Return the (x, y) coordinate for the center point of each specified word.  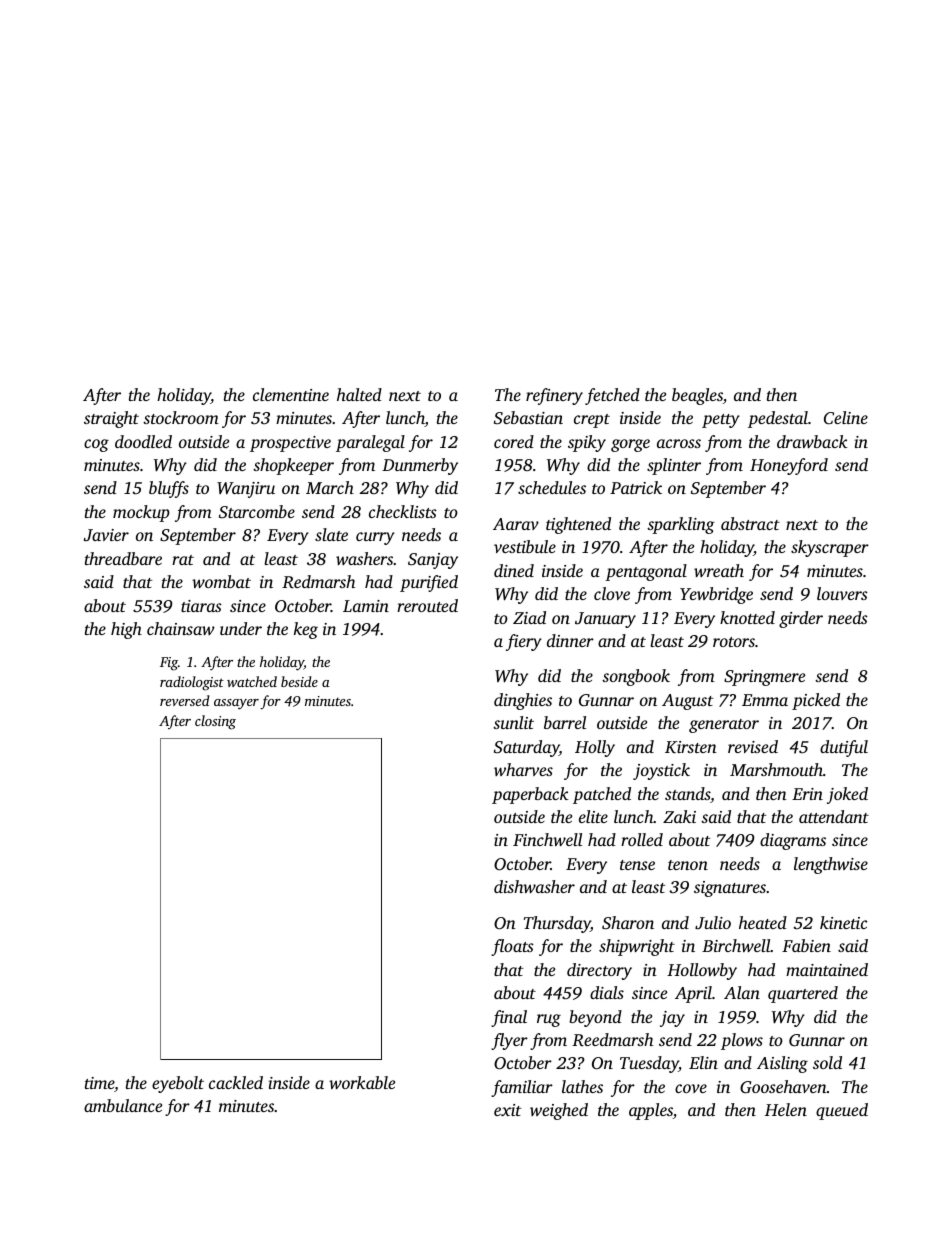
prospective (290, 444)
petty (721, 421)
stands (687, 793)
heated (763, 922)
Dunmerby (420, 466)
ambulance (123, 1105)
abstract (750, 523)
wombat (221, 581)
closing (215, 722)
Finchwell (547, 839)
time (99, 1083)
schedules (552, 487)
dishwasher (534, 886)
